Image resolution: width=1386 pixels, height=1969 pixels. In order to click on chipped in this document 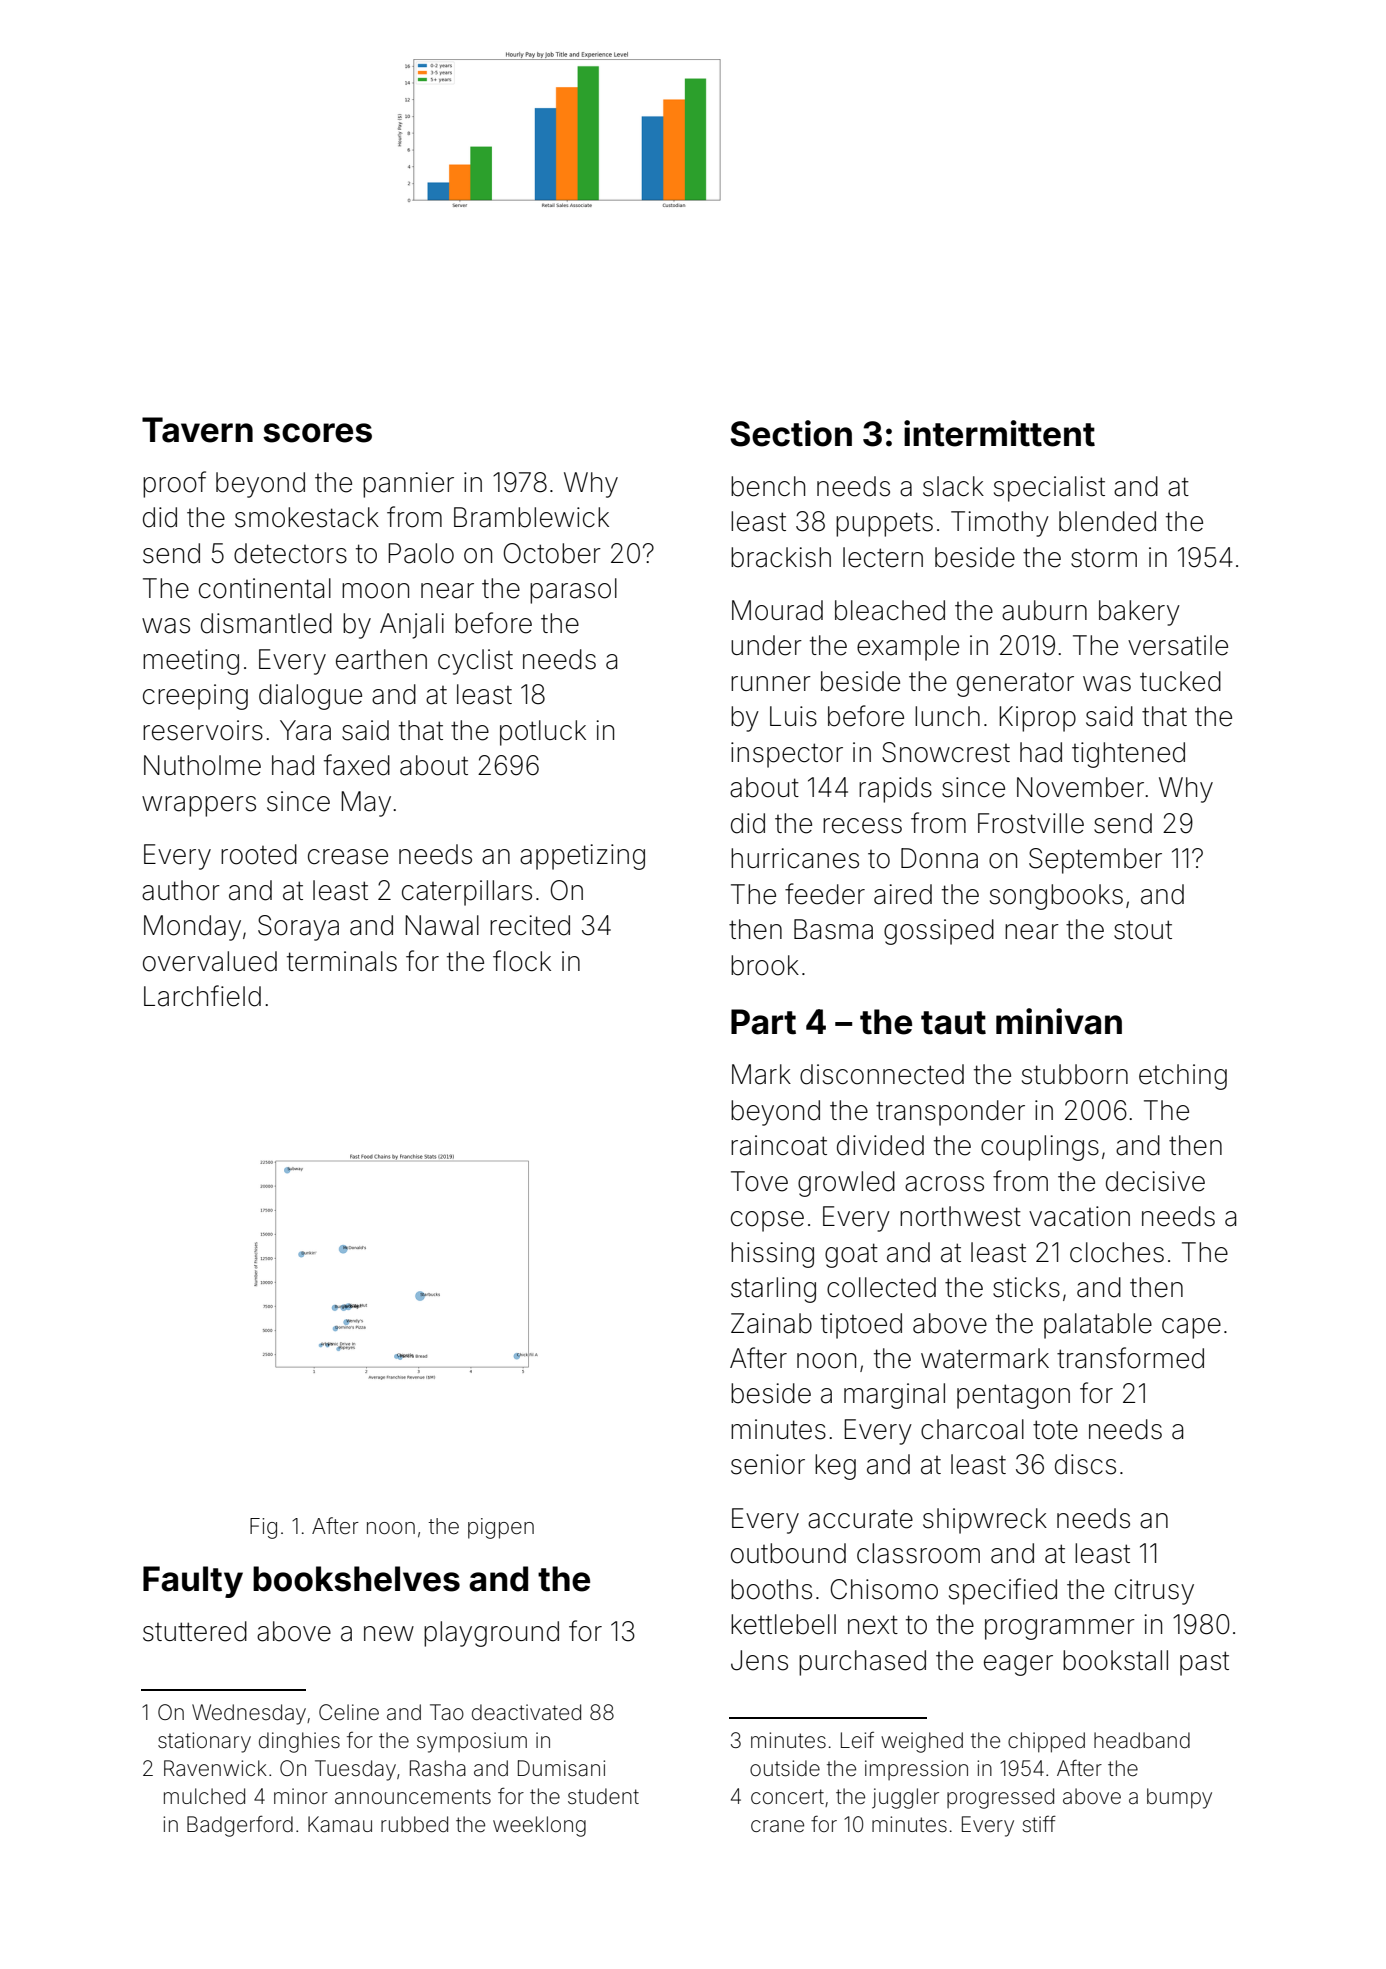, I will do `click(1046, 1742)`.
